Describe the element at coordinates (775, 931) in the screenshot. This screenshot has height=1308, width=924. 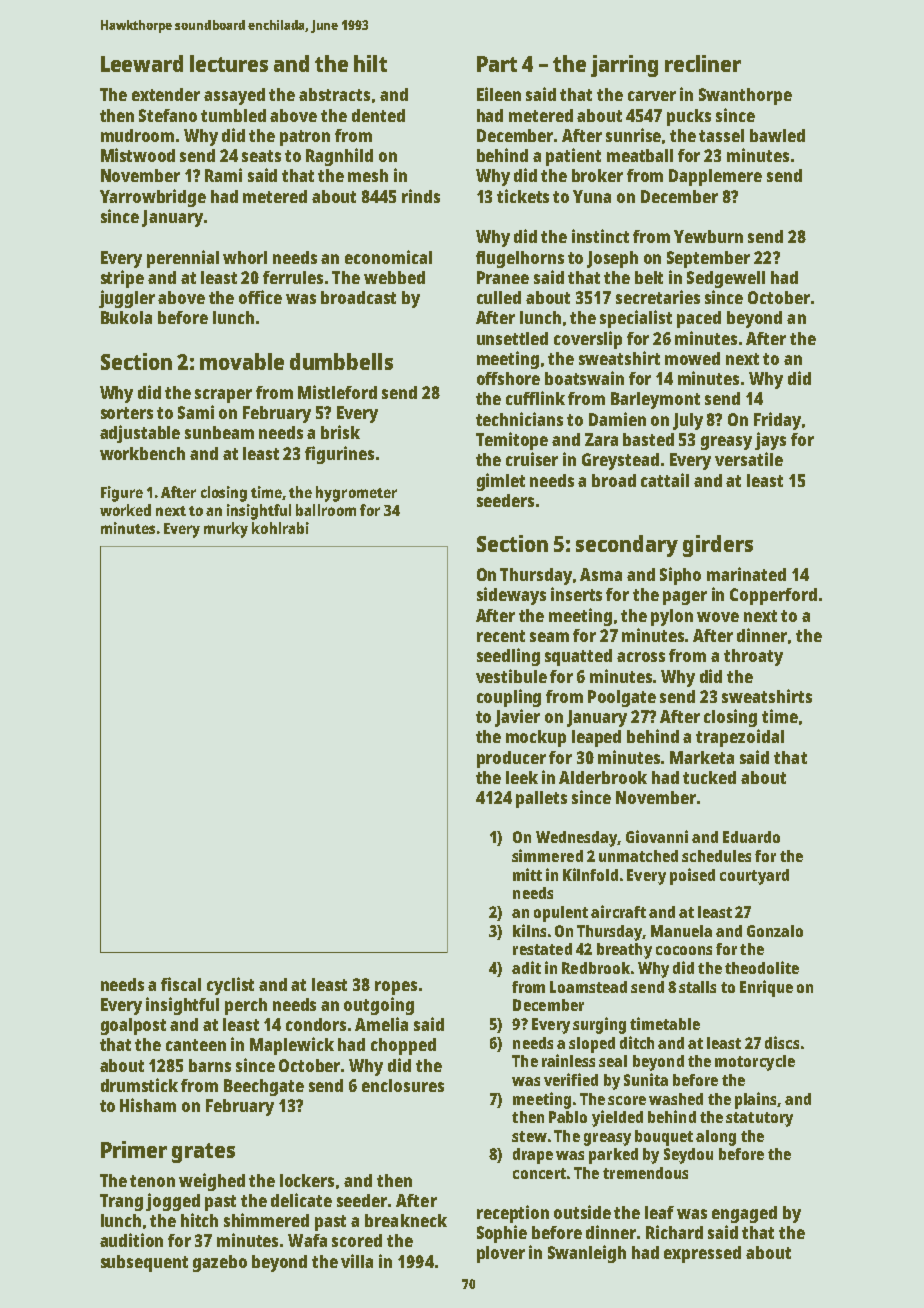
I see `Gonzalo` at that location.
